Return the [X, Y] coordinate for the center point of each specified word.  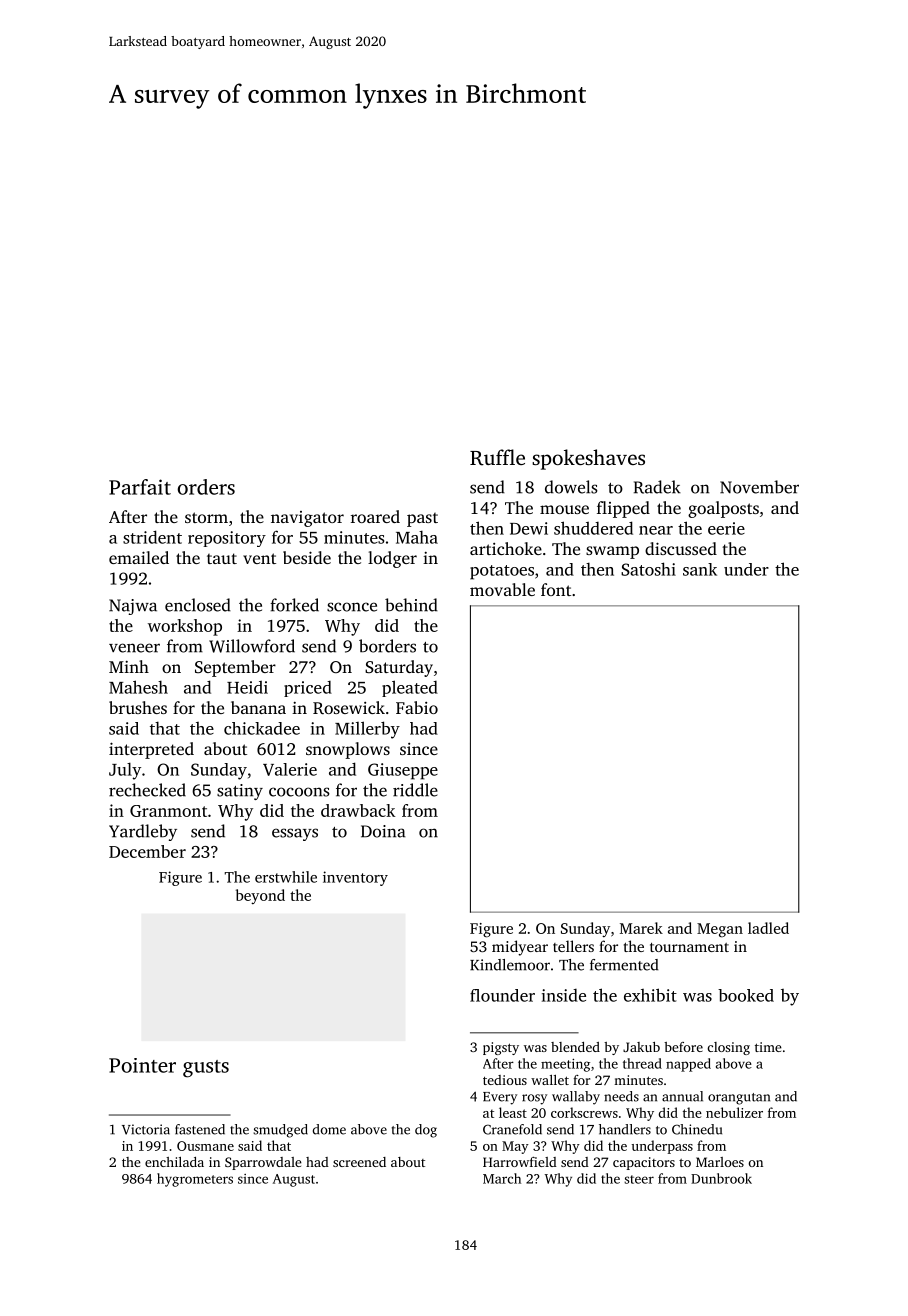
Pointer [142, 1065]
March [502, 1178]
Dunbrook [721, 1178]
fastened [200, 1129]
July [125, 771]
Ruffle [497, 457]
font [556, 589]
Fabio [417, 707]
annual [682, 1096]
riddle [415, 790]
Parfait [140, 487]
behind [411, 605]
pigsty [501, 1048]
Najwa [133, 607]
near [656, 530]
